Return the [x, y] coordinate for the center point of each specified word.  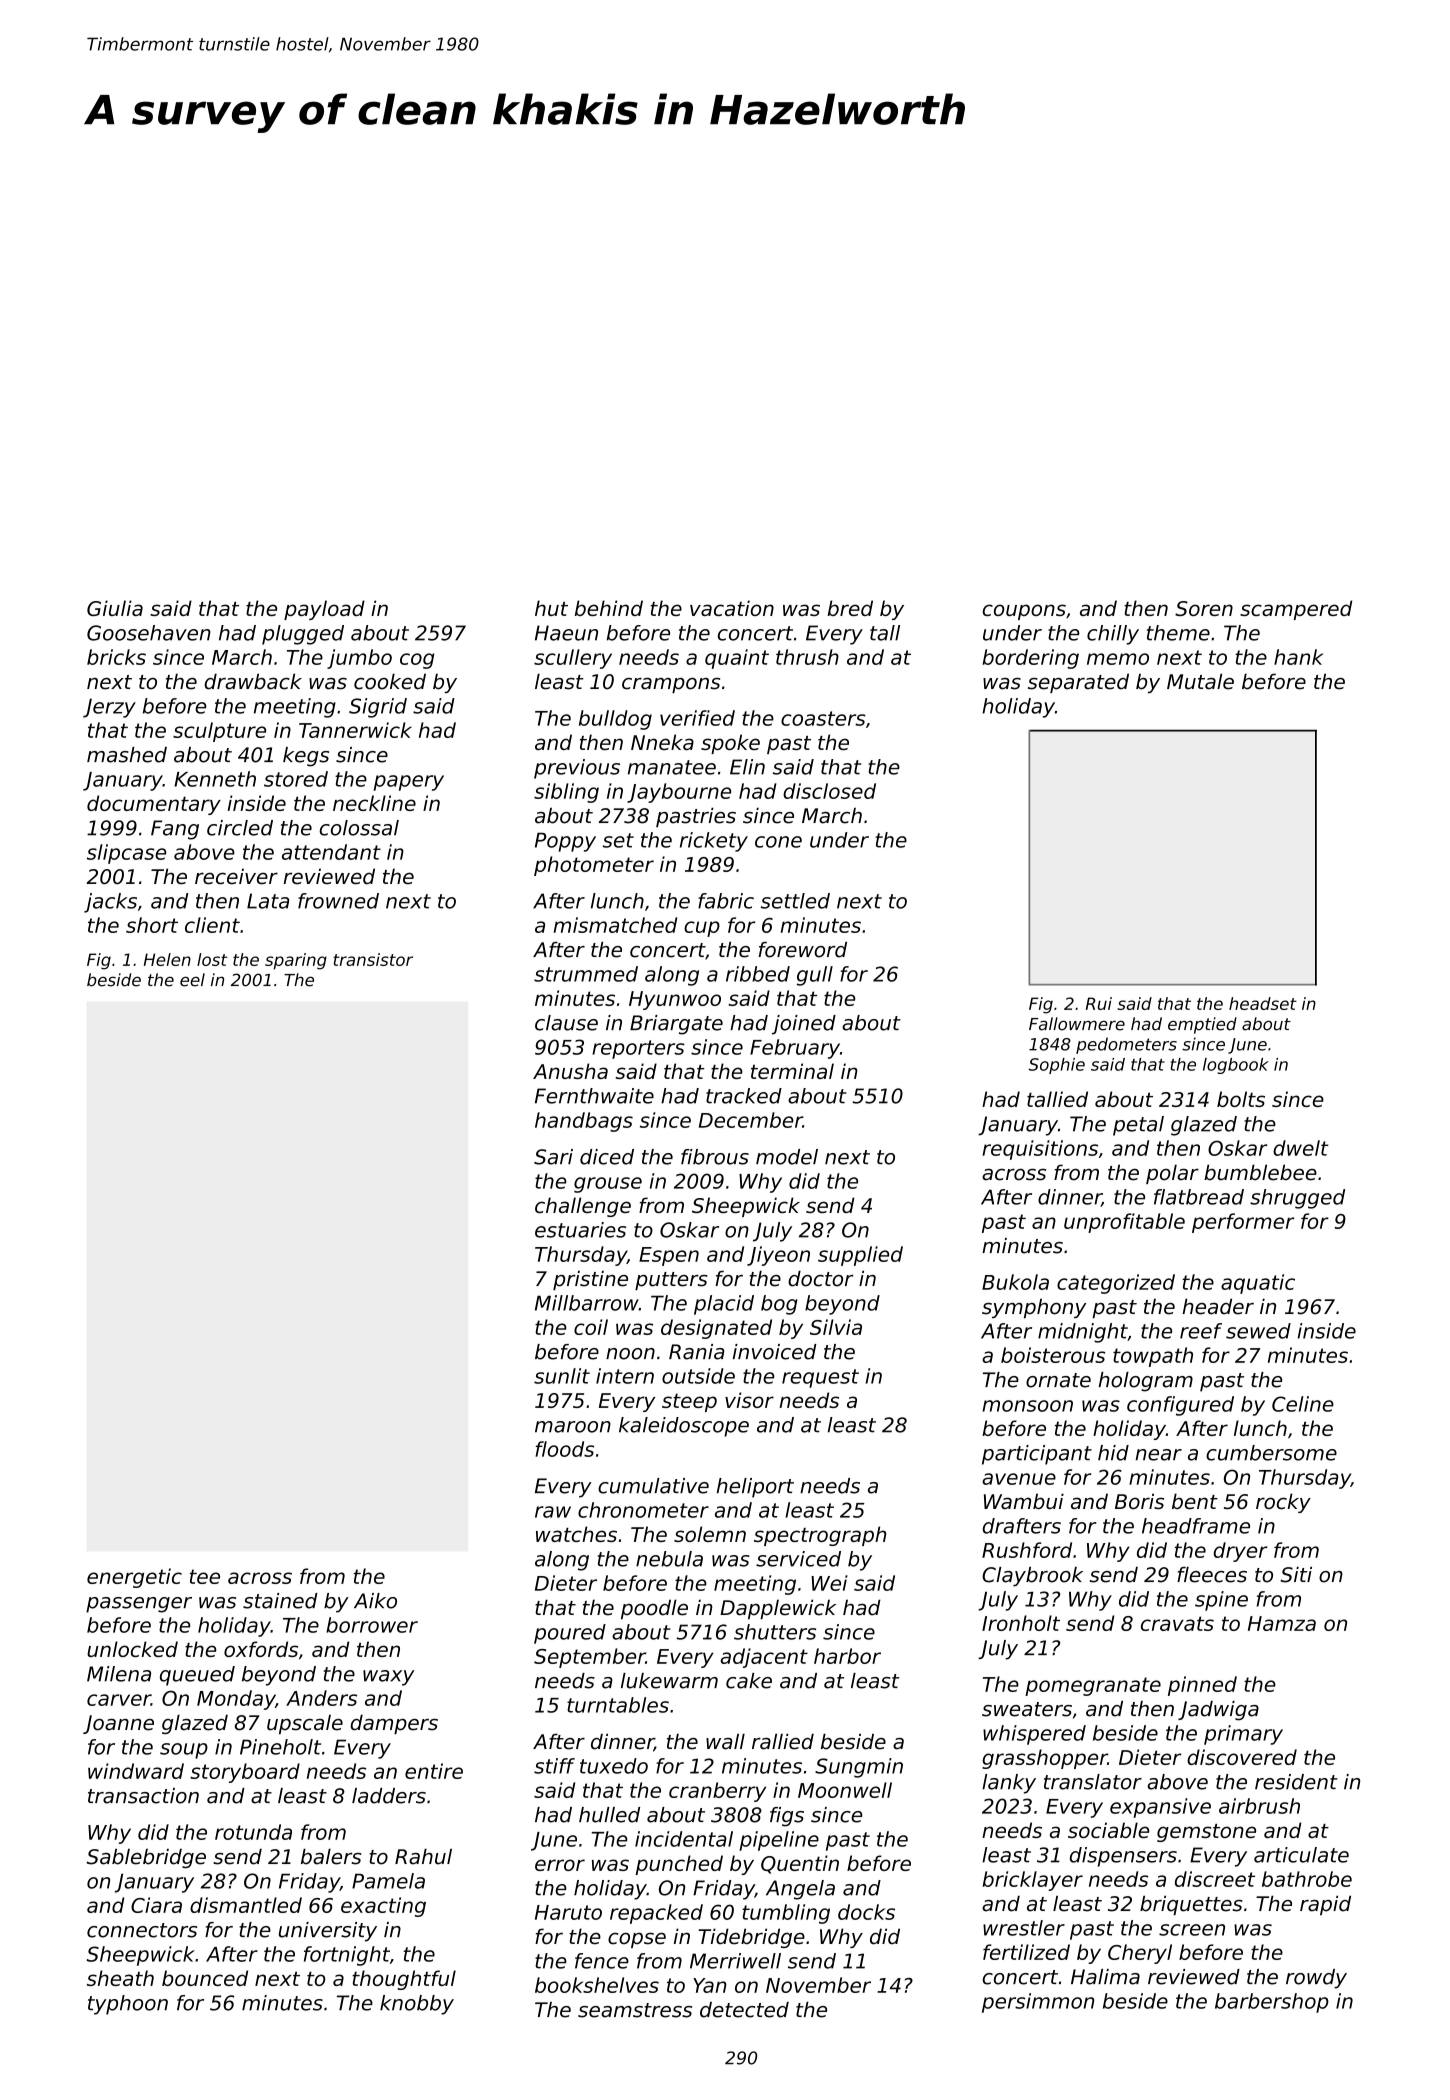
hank [1298, 657]
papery [409, 783]
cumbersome [1271, 1453]
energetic [134, 1578]
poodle [654, 1609]
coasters [823, 718]
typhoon [128, 2005]
